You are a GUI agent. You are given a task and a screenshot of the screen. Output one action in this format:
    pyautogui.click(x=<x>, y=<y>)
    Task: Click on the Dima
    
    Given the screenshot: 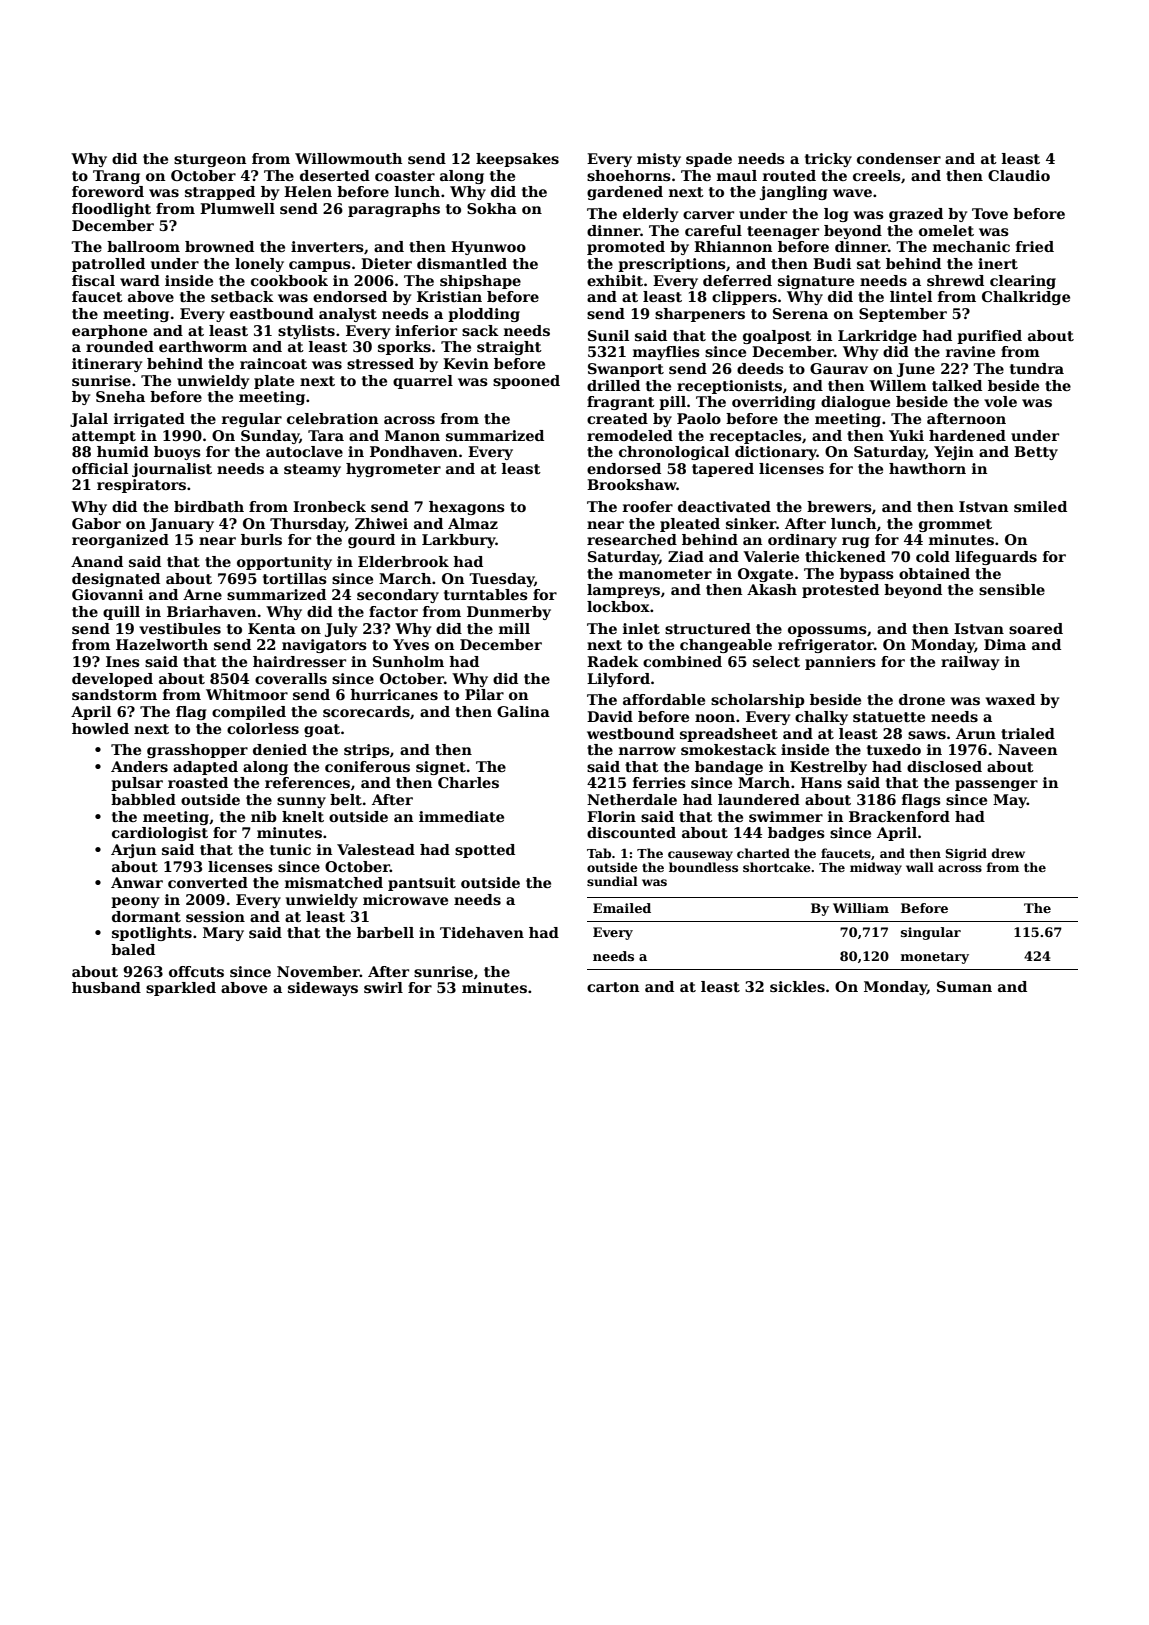 What is the action you would take?
    pyautogui.click(x=1005, y=644)
